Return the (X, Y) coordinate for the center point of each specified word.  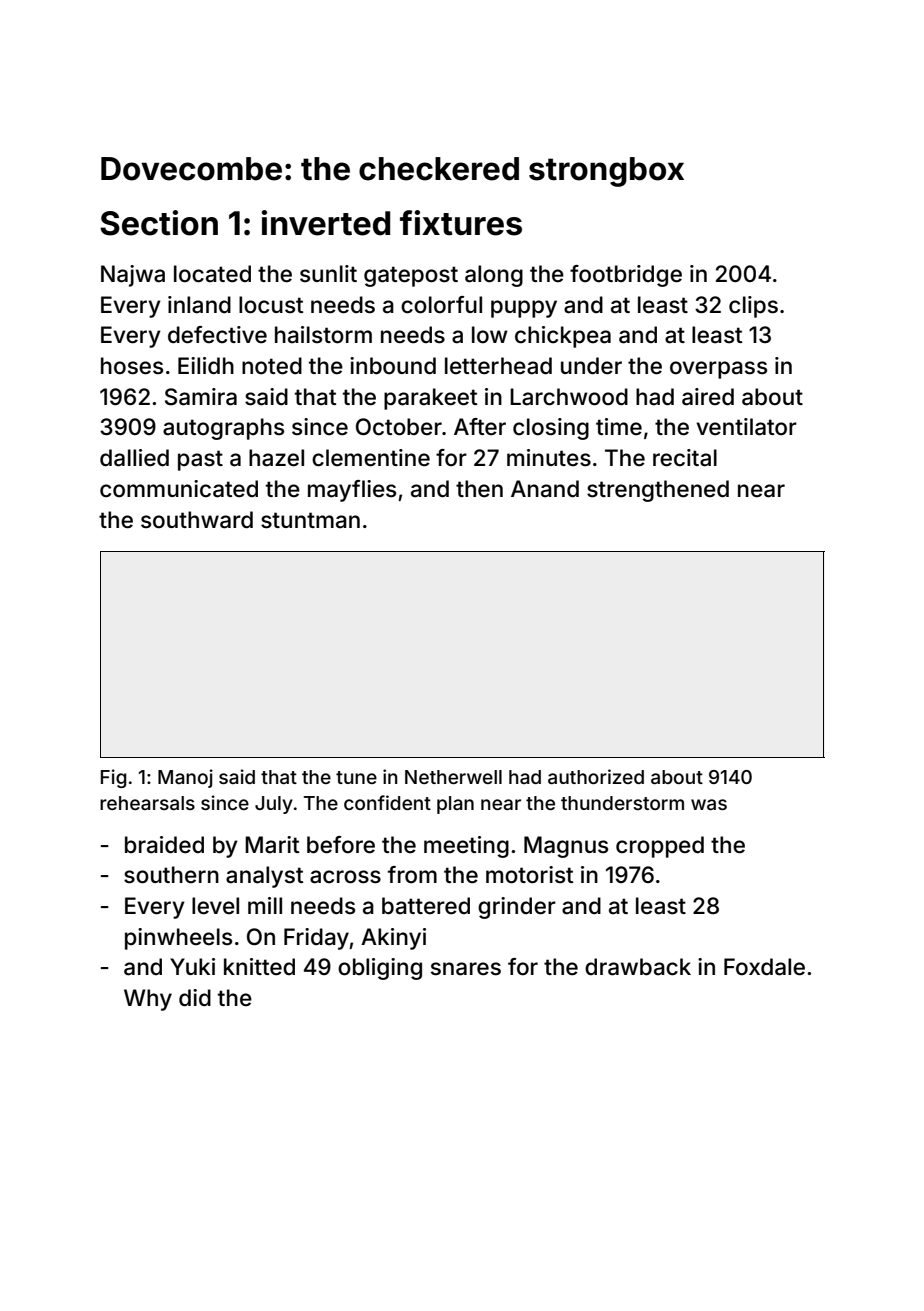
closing (551, 429)
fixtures (461, 223)
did (195, 997)
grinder (517, 908)
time (619, 427)
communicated (179, 489)
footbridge (626, 276)
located (212, 274)
